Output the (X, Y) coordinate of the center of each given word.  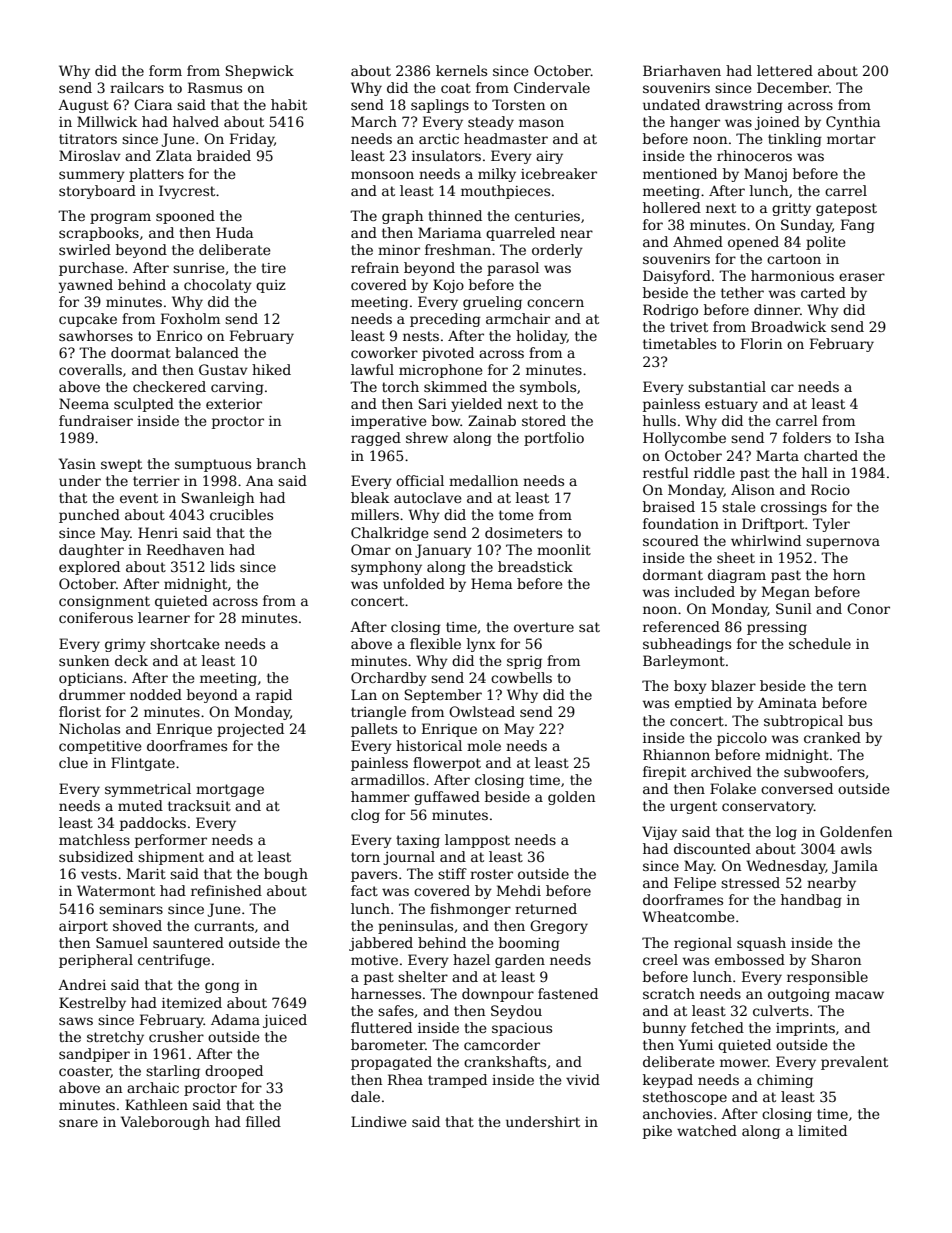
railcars (137, 87)
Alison (753, 489)
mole (484, 745)
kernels (461, 70)
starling (173, 1072)
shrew (427, 437)
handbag (811, 901)
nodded (156, 694)
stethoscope (685, 1098)
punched (89, 516)
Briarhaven (682, 70)
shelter (423, 976)
